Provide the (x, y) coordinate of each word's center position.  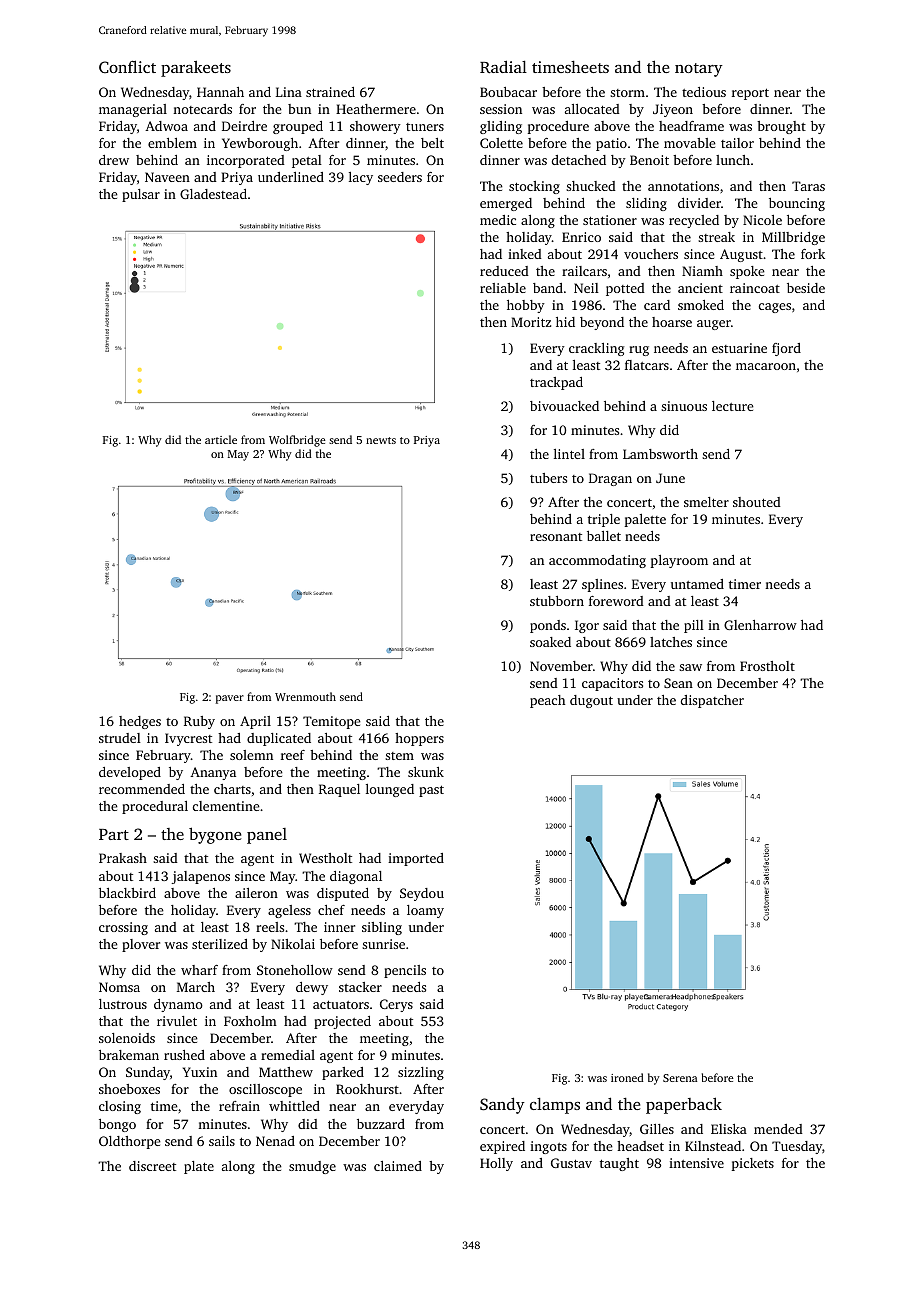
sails (222, 1141)
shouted (757, 502)
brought (781, 127)
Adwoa (166, 126)
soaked (550, 642)
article (221, 439)
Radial (503, 66)
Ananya (213, 773)
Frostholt (767, 666)
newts (381, 440)
